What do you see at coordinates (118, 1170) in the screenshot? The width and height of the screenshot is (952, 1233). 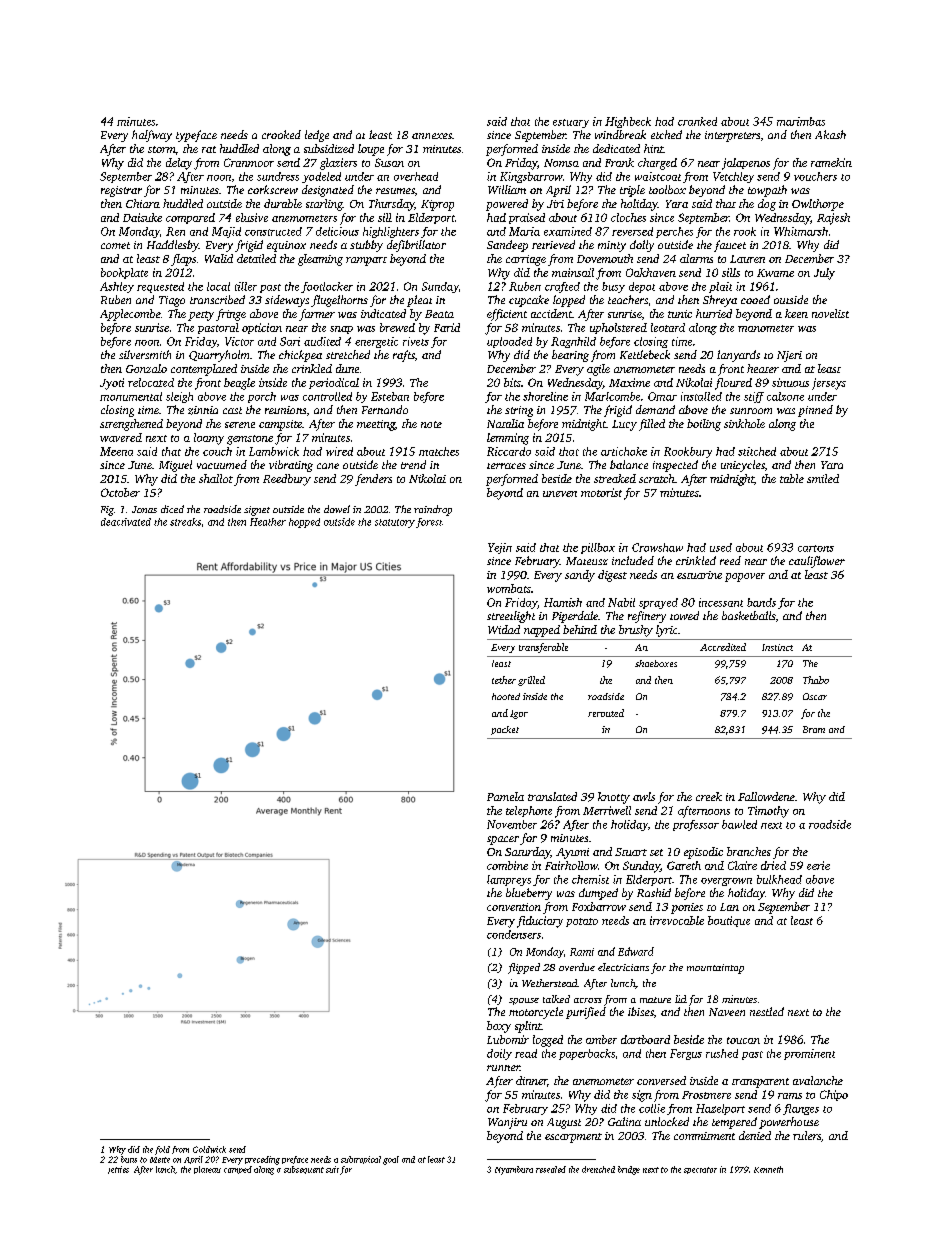 I see `jetties` at bounding box center [118, 1170].
